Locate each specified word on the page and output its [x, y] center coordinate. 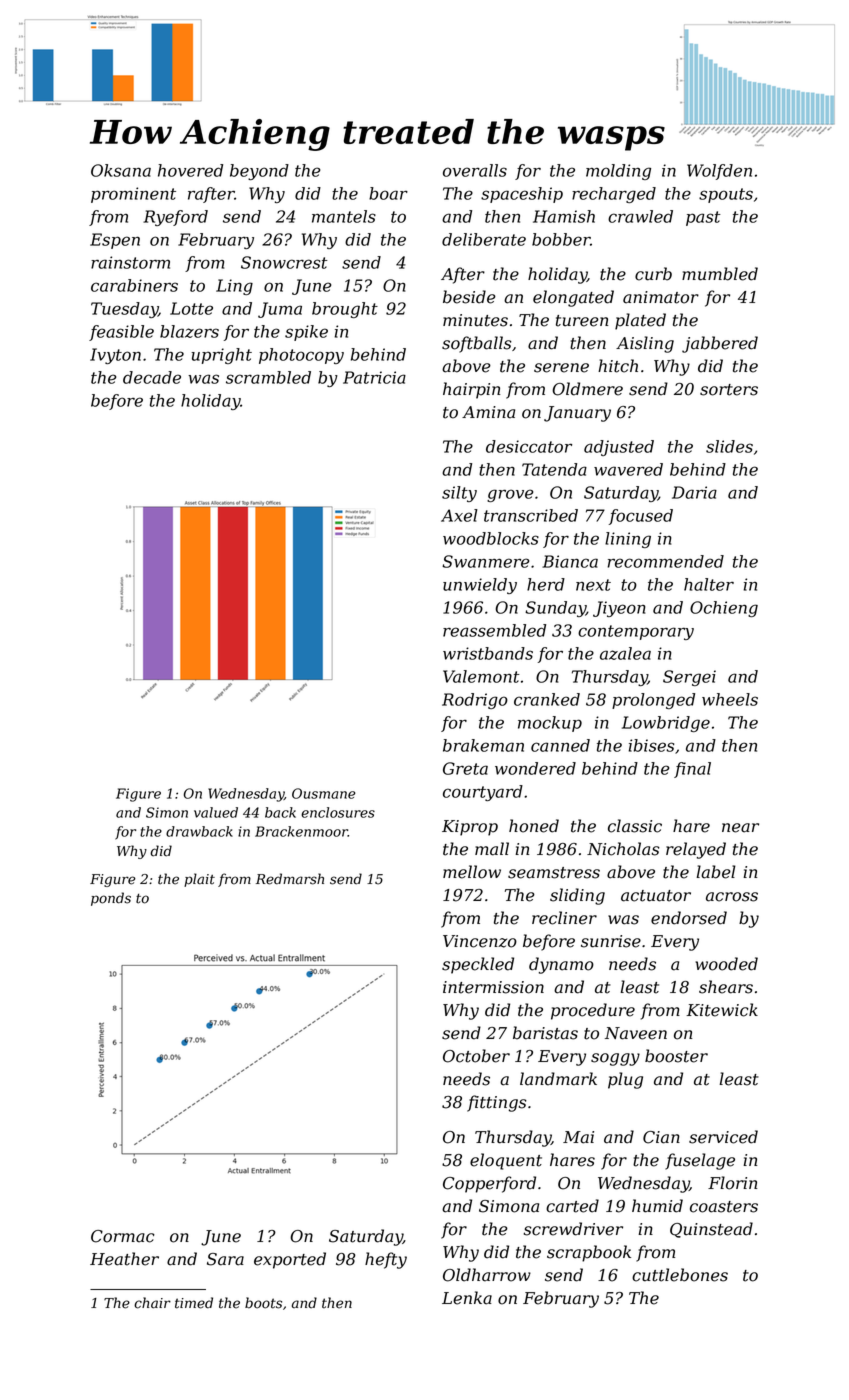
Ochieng [724, 609]
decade [152, 377]
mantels [344, 216]
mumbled [720, 274]
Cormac [123, 1236]
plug [625, 1080]
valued [216, 812]
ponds [111, 899]
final [692, 770]
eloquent [506, 1161]
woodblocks [491, 538]
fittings [497, 1103]
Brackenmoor [301, 831]
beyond [259, 172]
